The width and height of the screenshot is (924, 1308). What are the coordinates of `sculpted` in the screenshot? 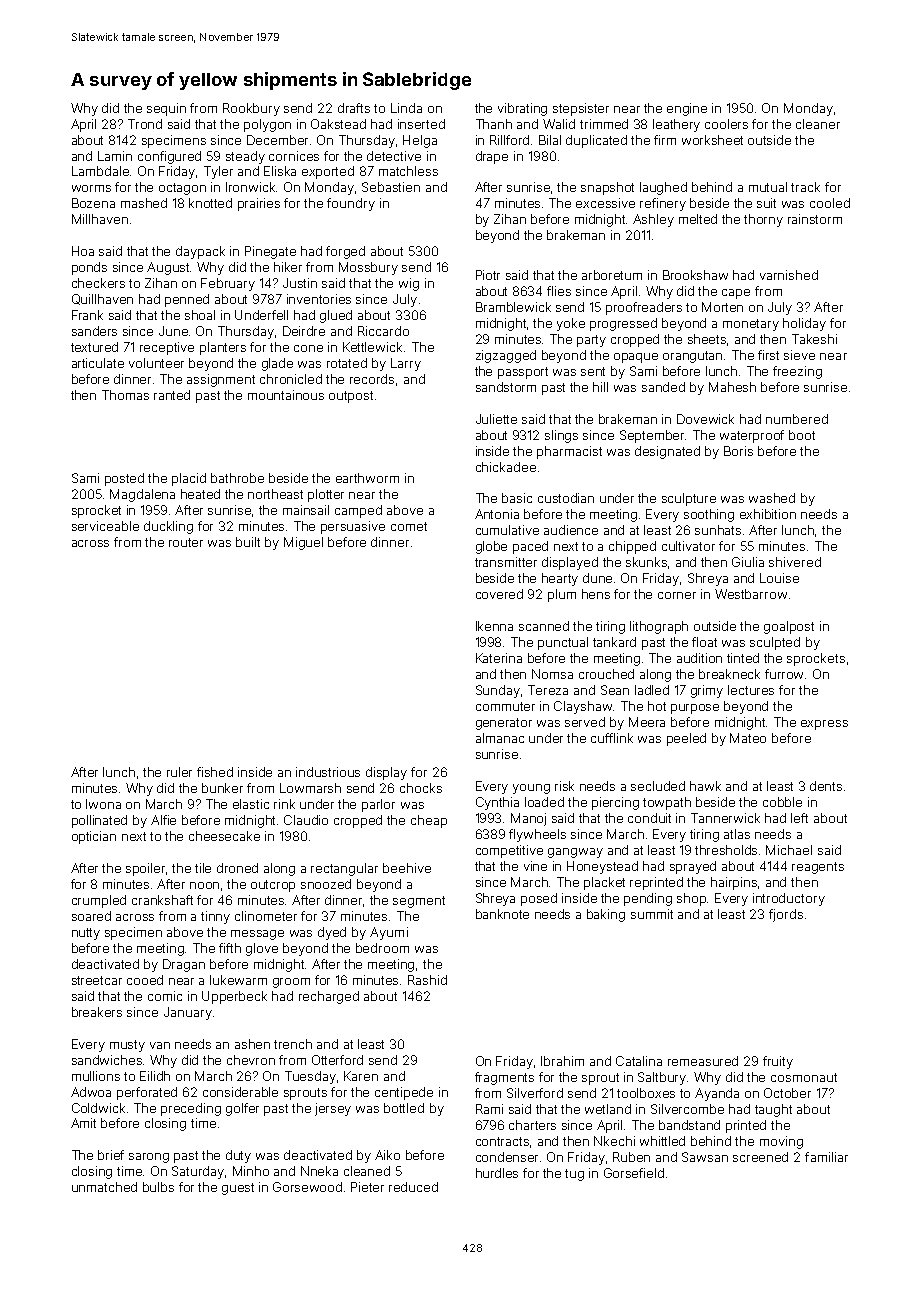 It's located at (775, 643).
